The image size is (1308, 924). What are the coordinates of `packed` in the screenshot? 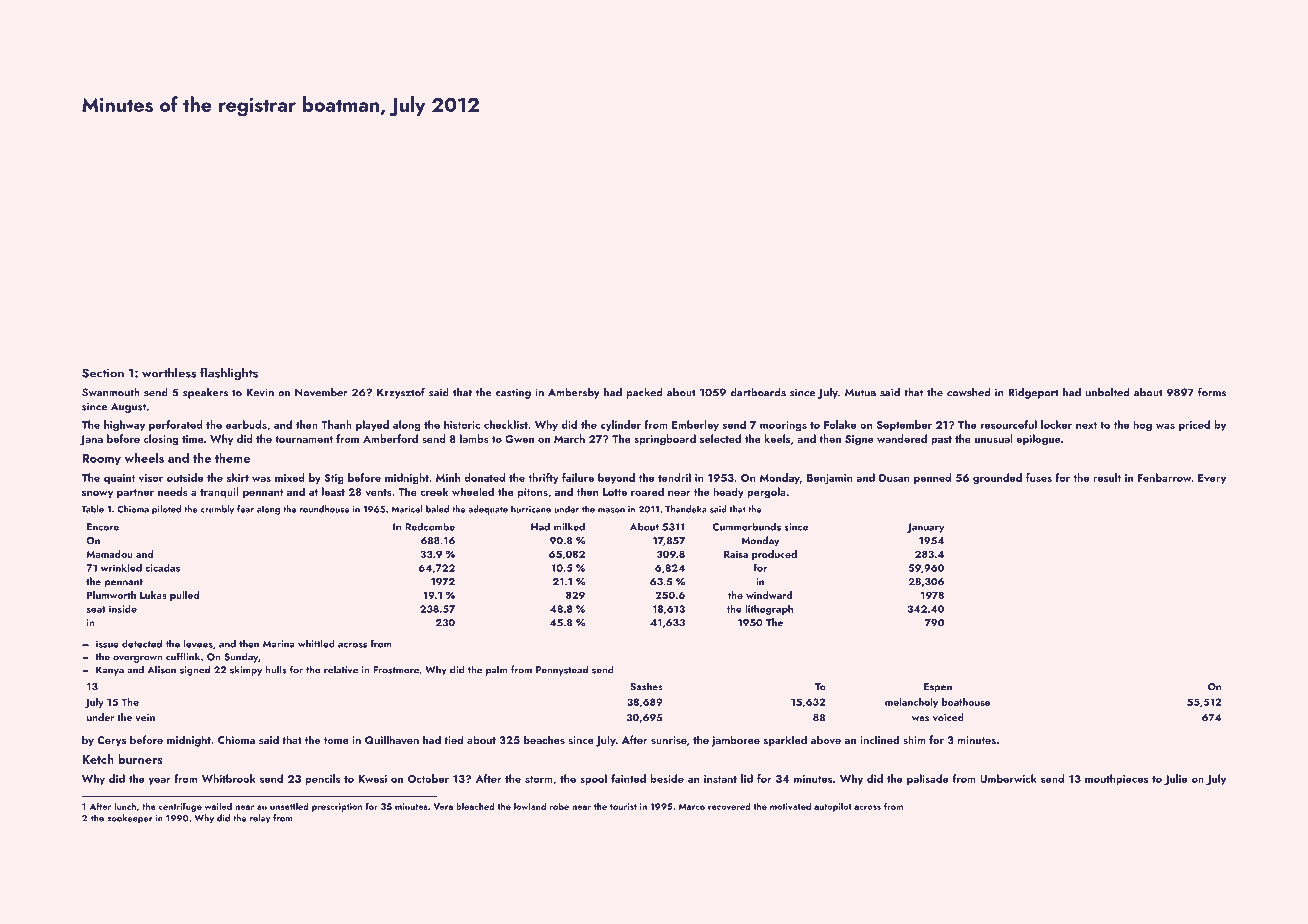 It's located at (644, 393).
